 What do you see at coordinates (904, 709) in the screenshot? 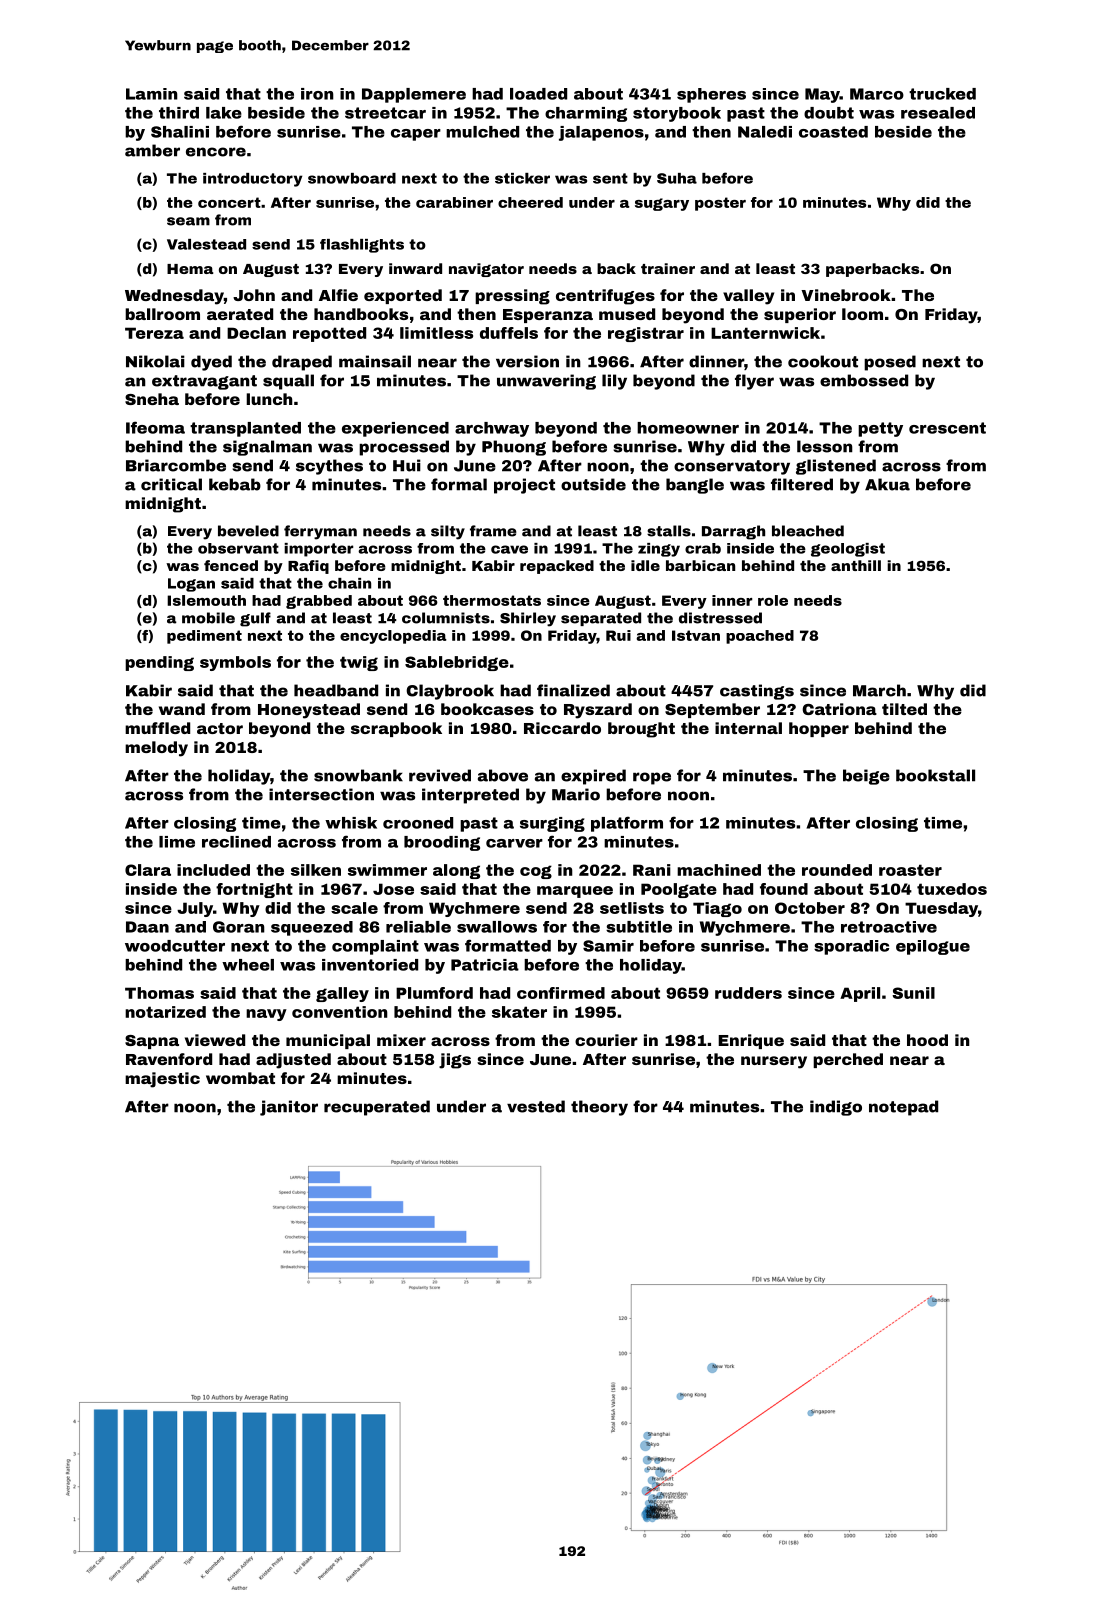
I see `tilted` at bounding box center [904, 709].
